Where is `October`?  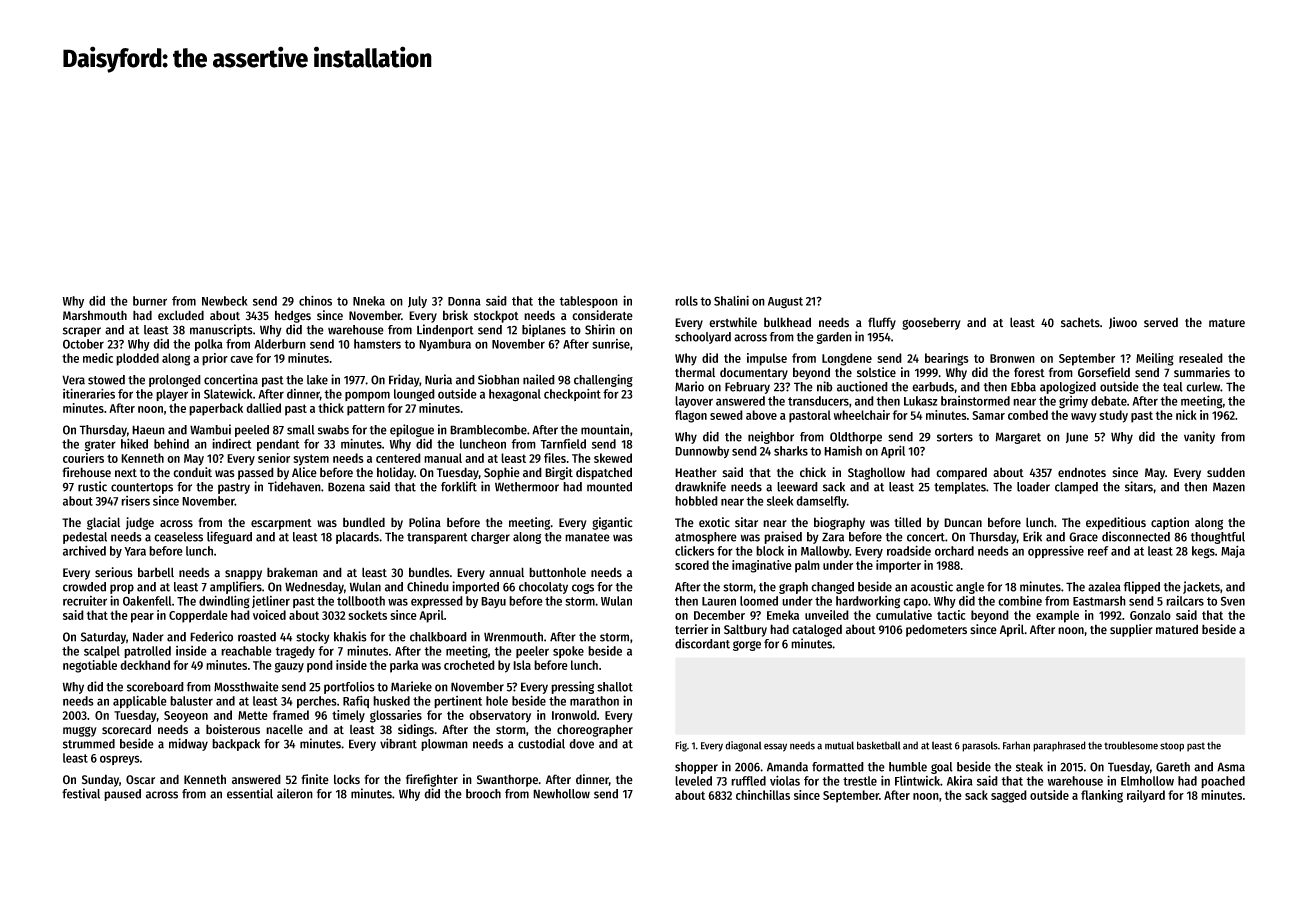 October is located at coordinates (83, 344).
